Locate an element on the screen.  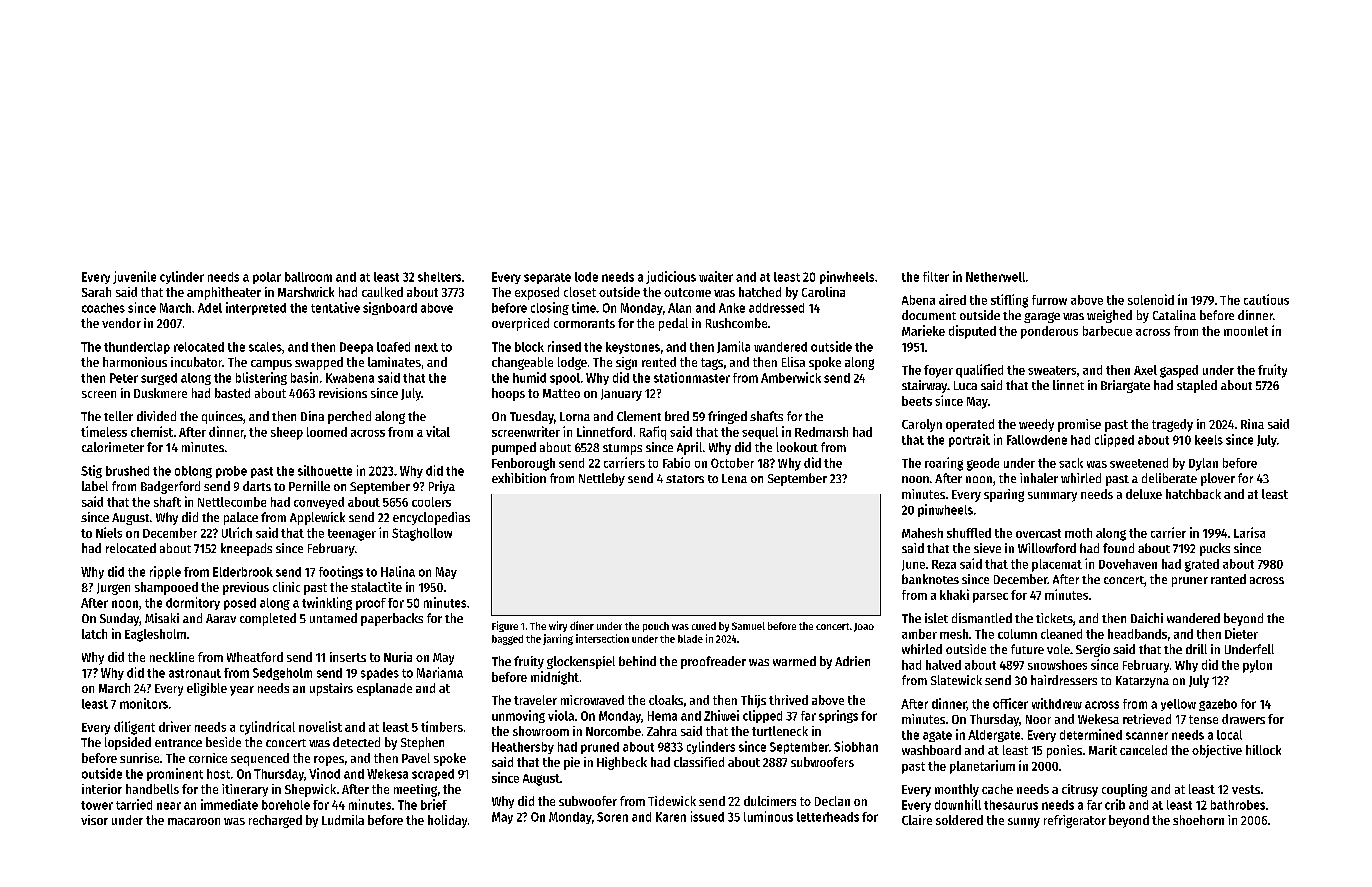
label is located at coordinates (95, 486).
